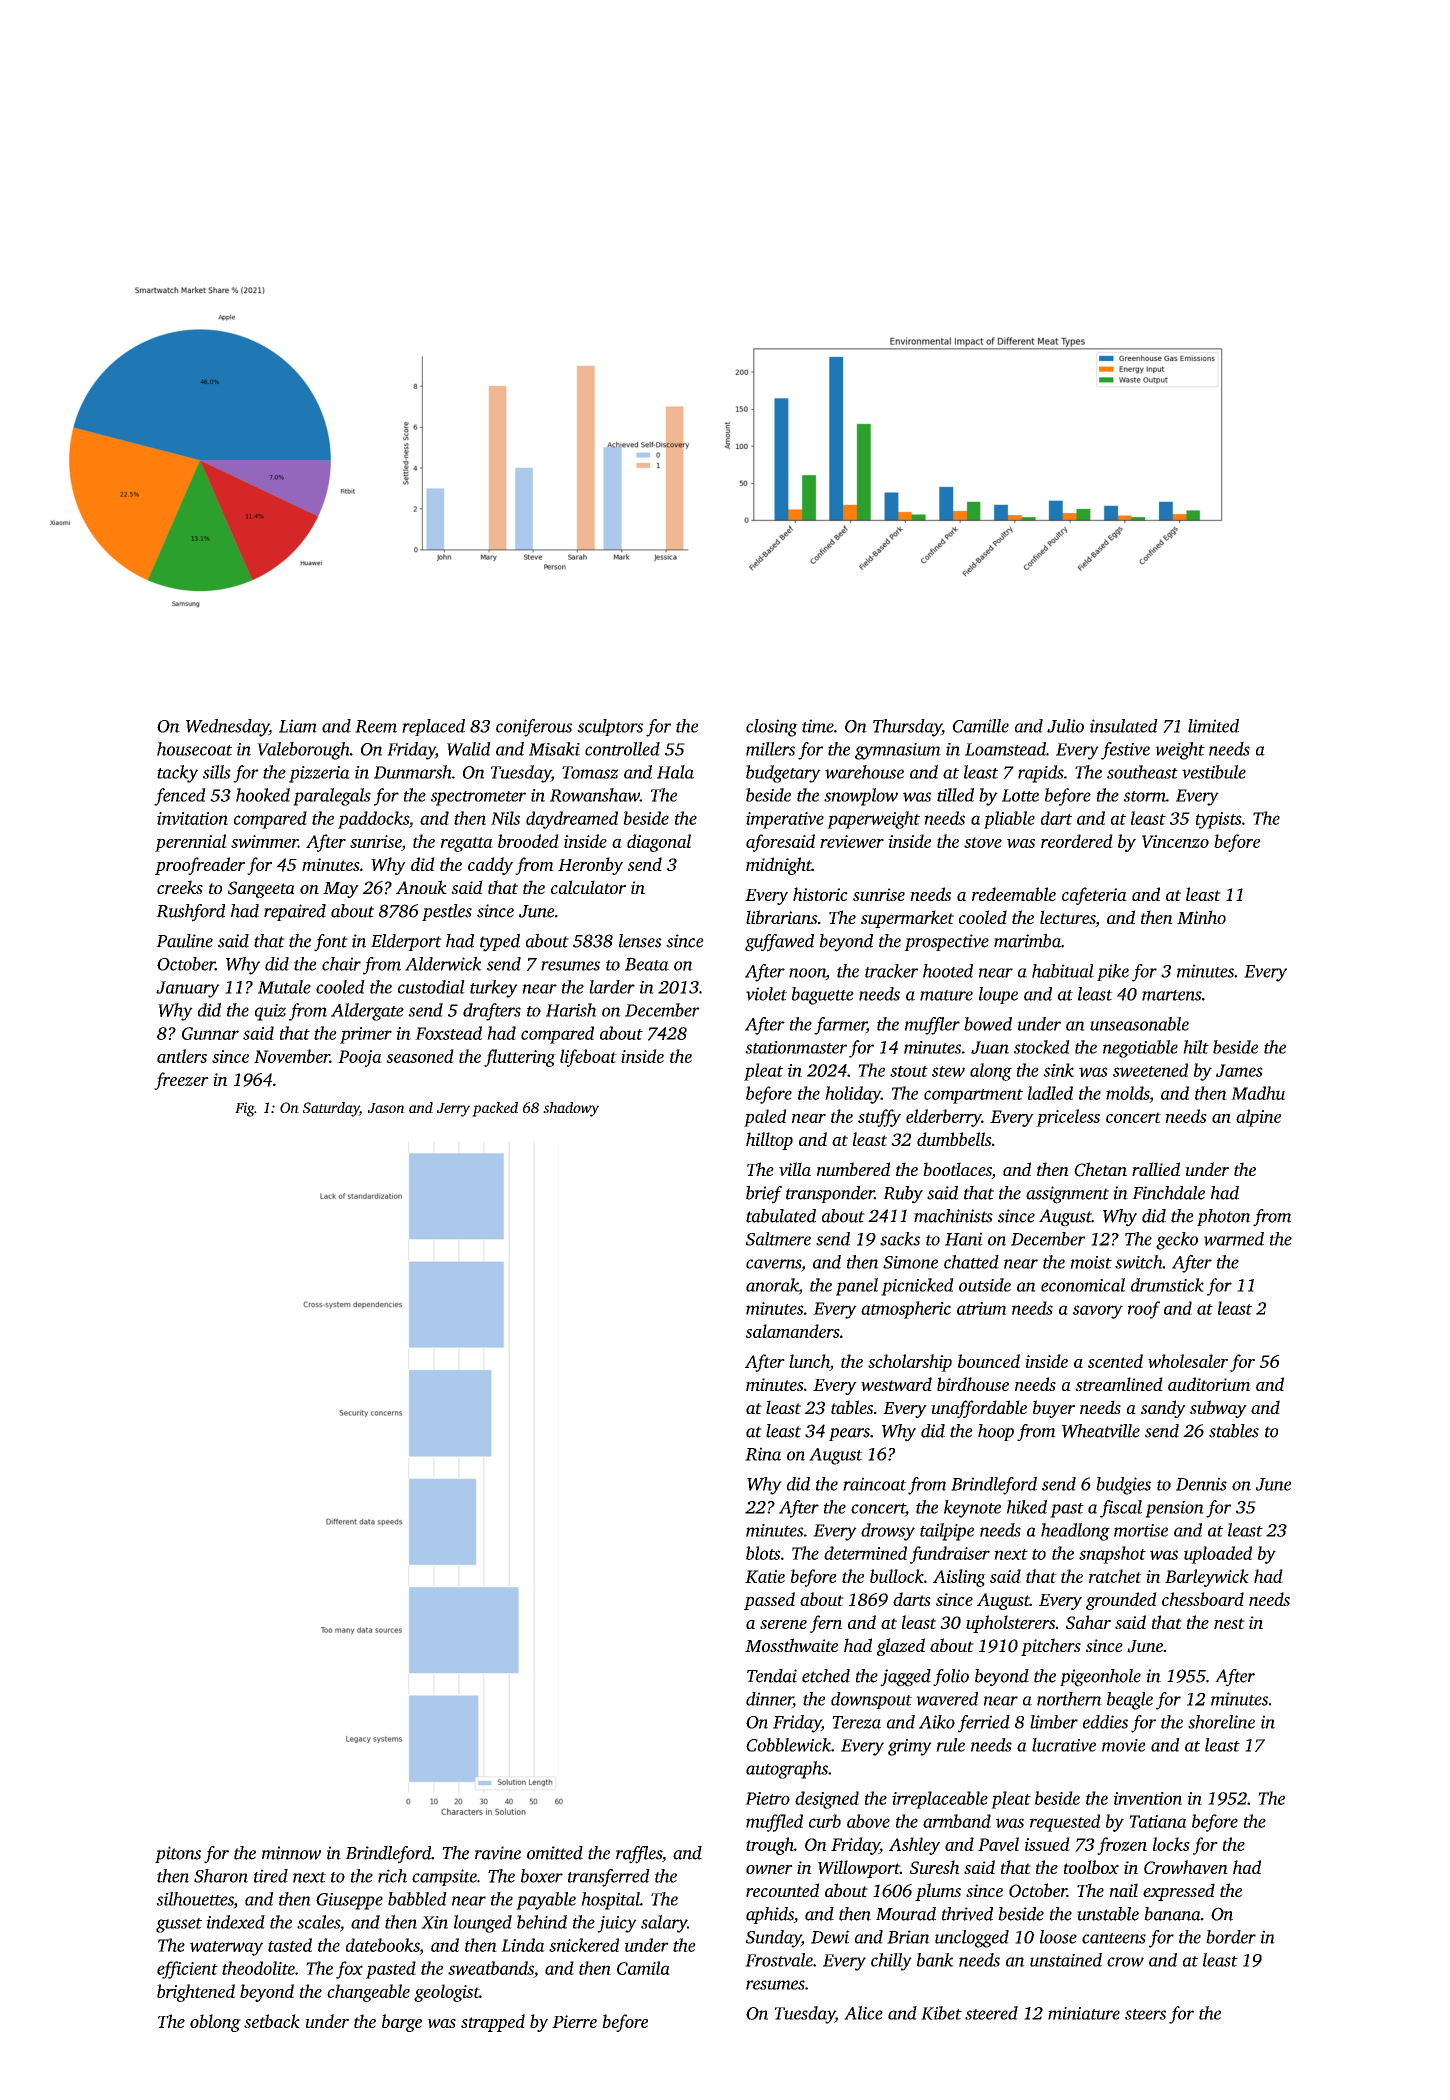 Image resolution: width=1450 pixels, height=2100 pixels. What do you see at coordinates (178, 1854) in the page?
I see `pitons` at bounding box center [178, 1854].
